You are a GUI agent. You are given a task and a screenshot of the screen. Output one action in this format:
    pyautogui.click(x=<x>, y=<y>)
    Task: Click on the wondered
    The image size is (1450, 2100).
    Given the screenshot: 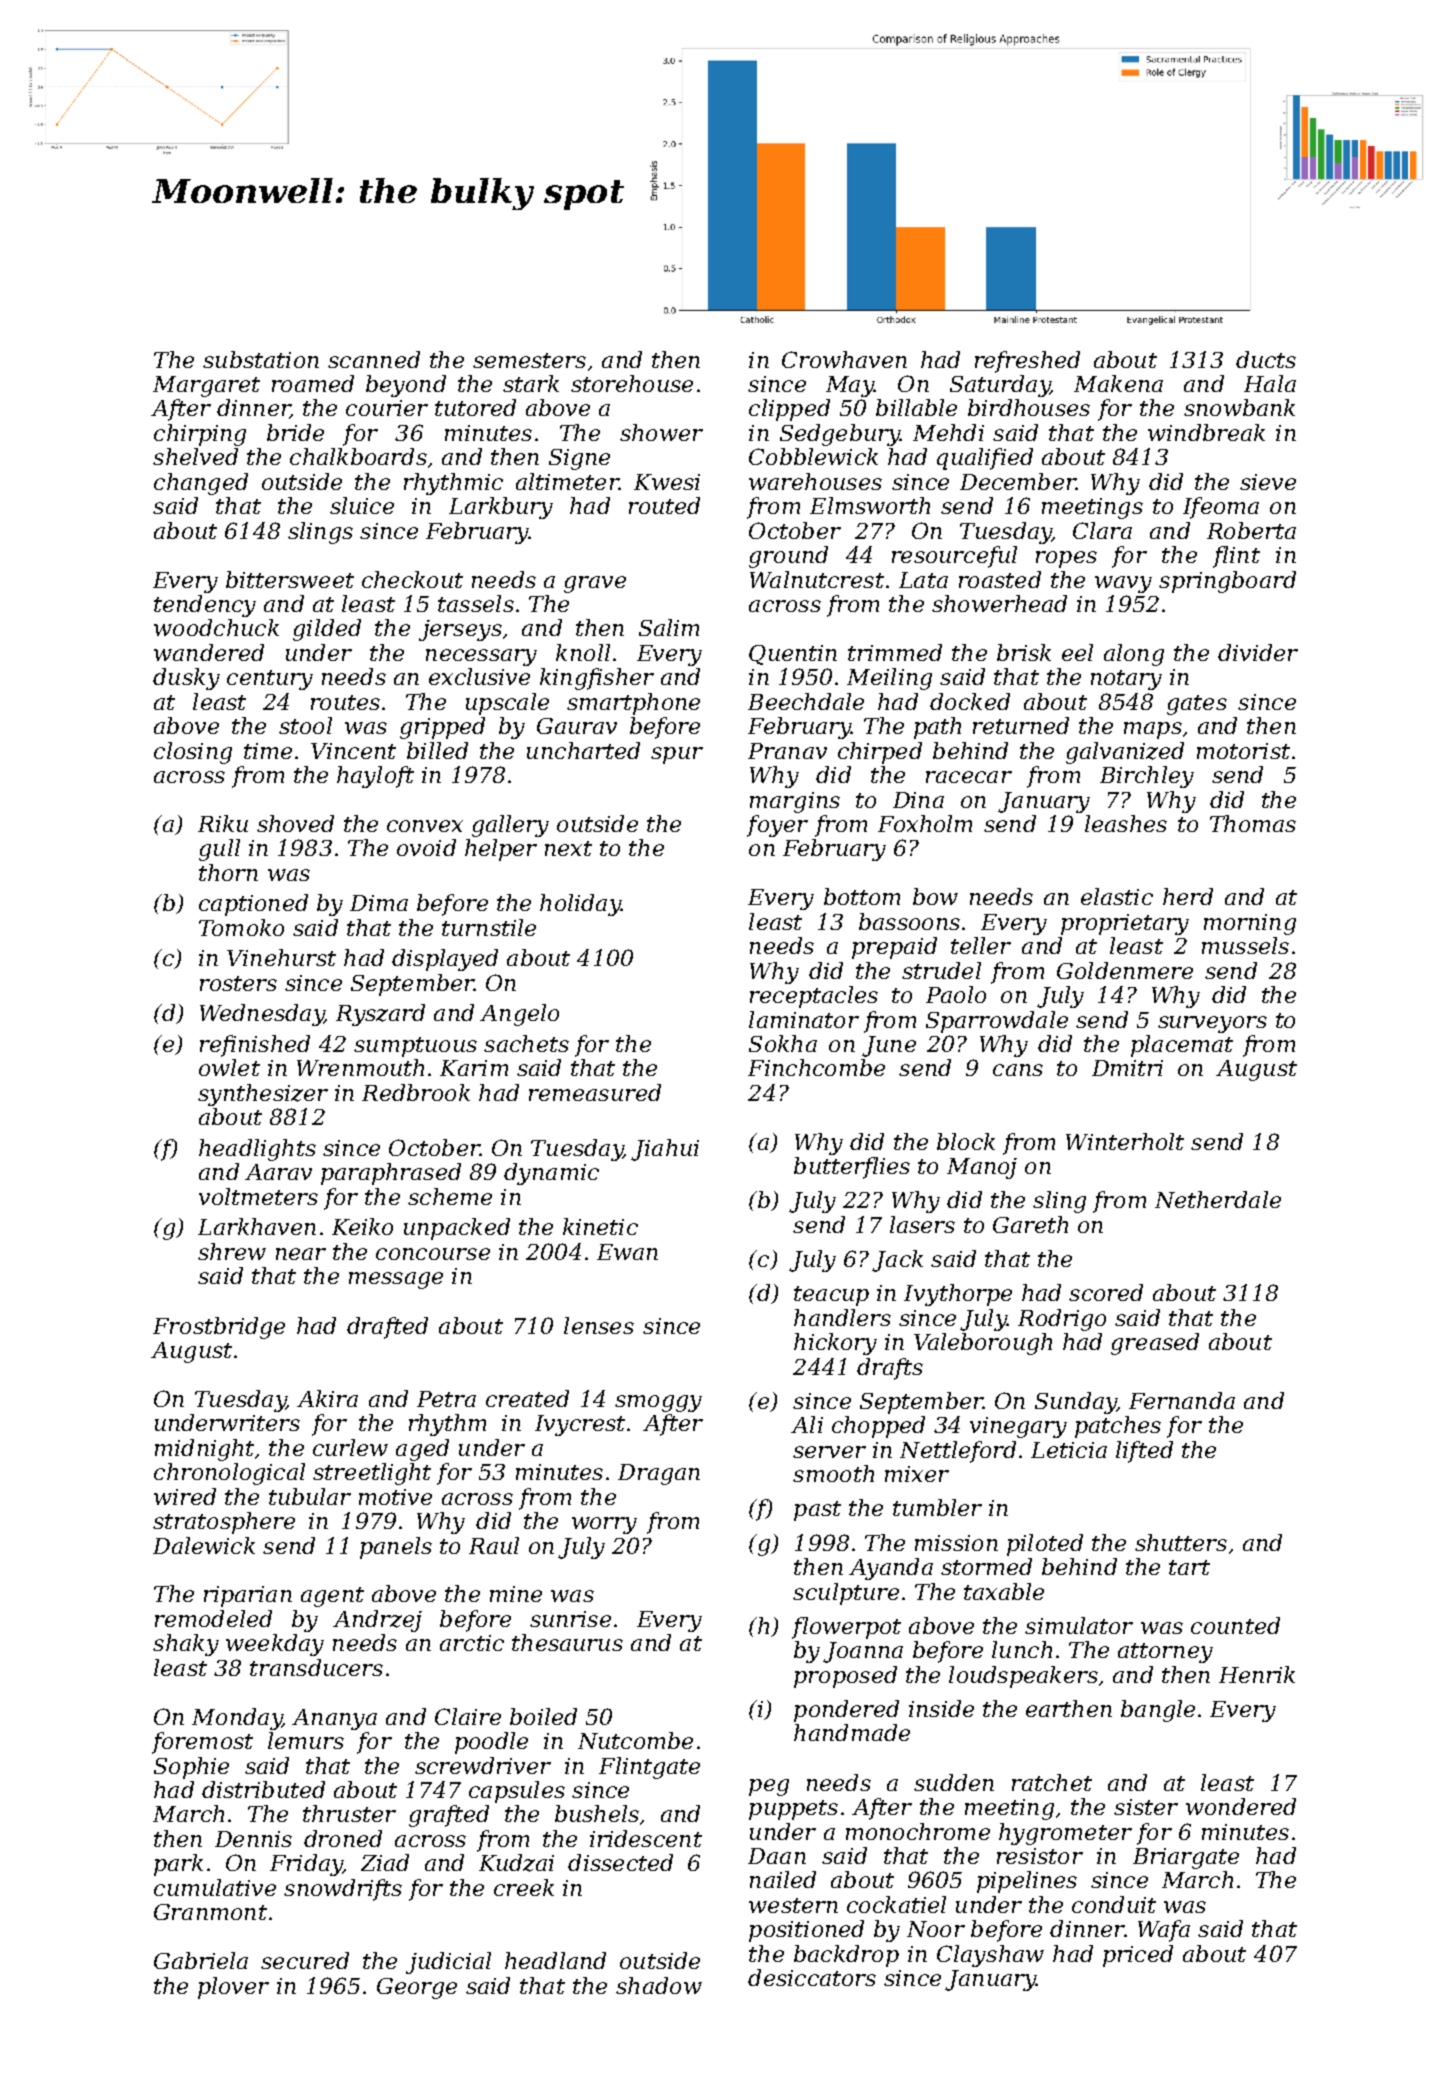 What is the action you would take?
    pyautogui.click(x=1241, y=1806)
